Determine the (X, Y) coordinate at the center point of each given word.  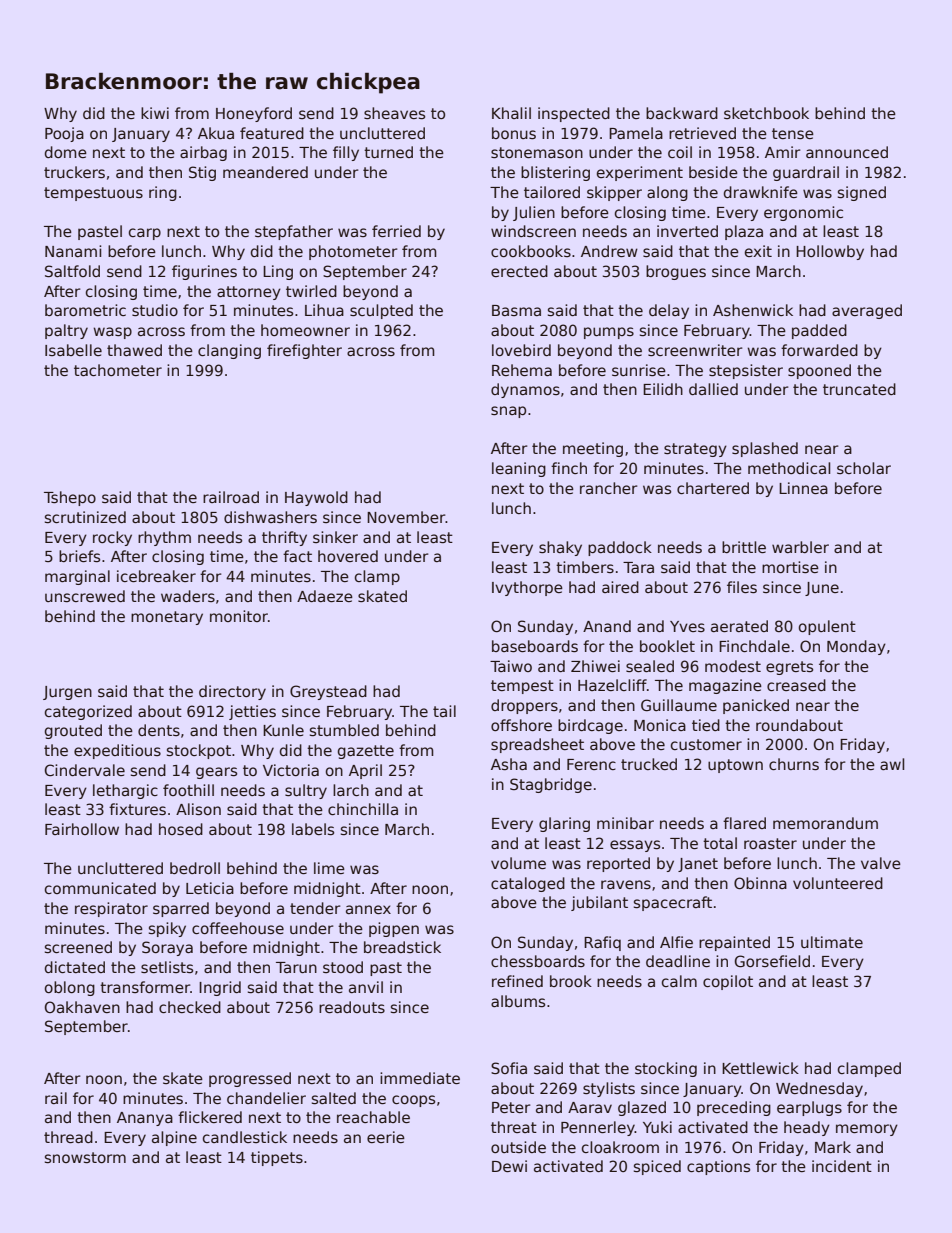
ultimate (832, 942)
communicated (100, 888)
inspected (574, 114)
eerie (386, 1137)
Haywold (316, 498)
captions (718, 1167)
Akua (216, 133)
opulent (827, 627)
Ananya (145, 1119)
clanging (229, 351)
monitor (239, 616)
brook (571, 981)
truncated (859, 389)
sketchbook (766, 113)
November (406, 517)
